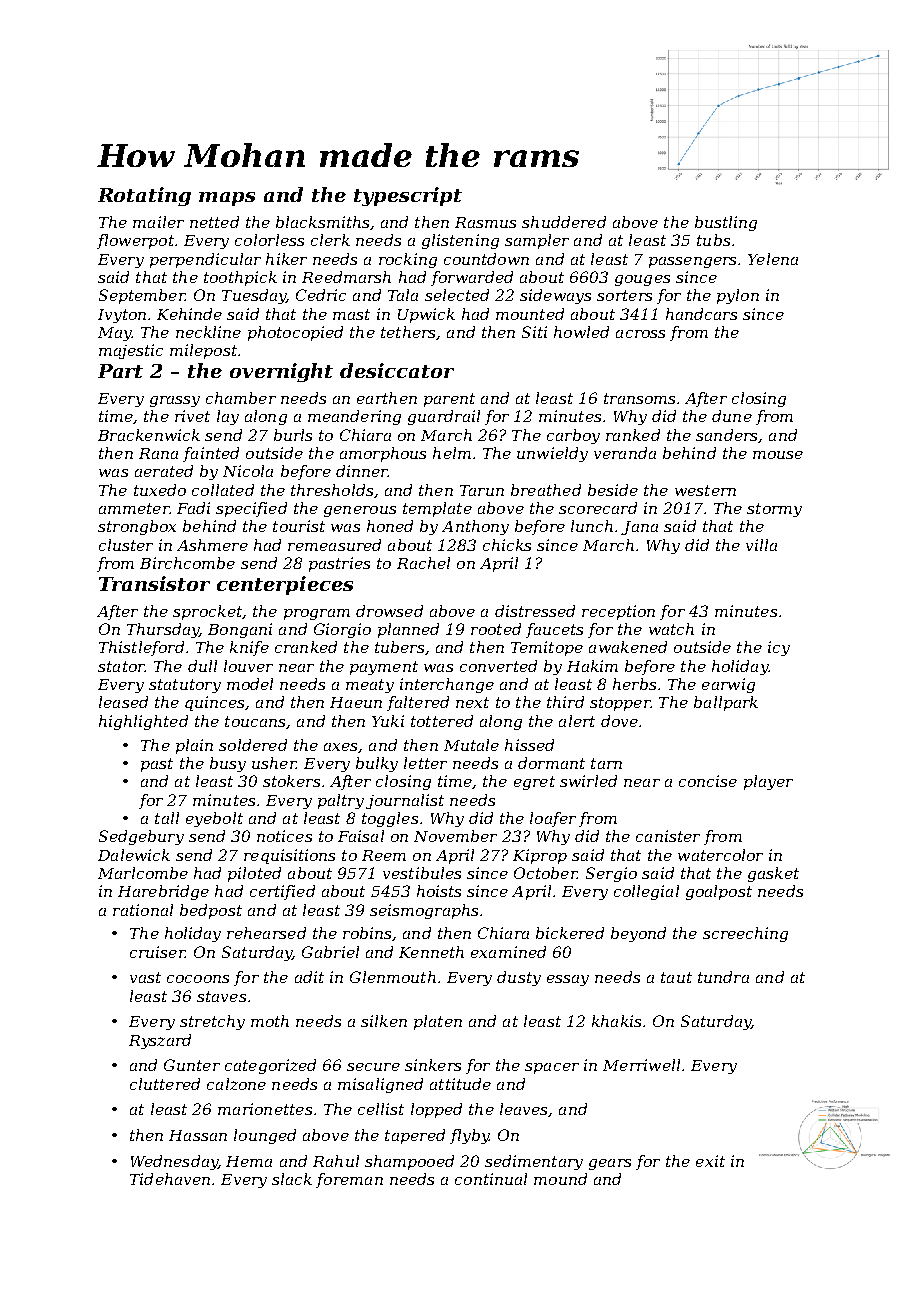  Describe the element at coordinates (240, 278) in the page. I see `toothpick` at that location.
